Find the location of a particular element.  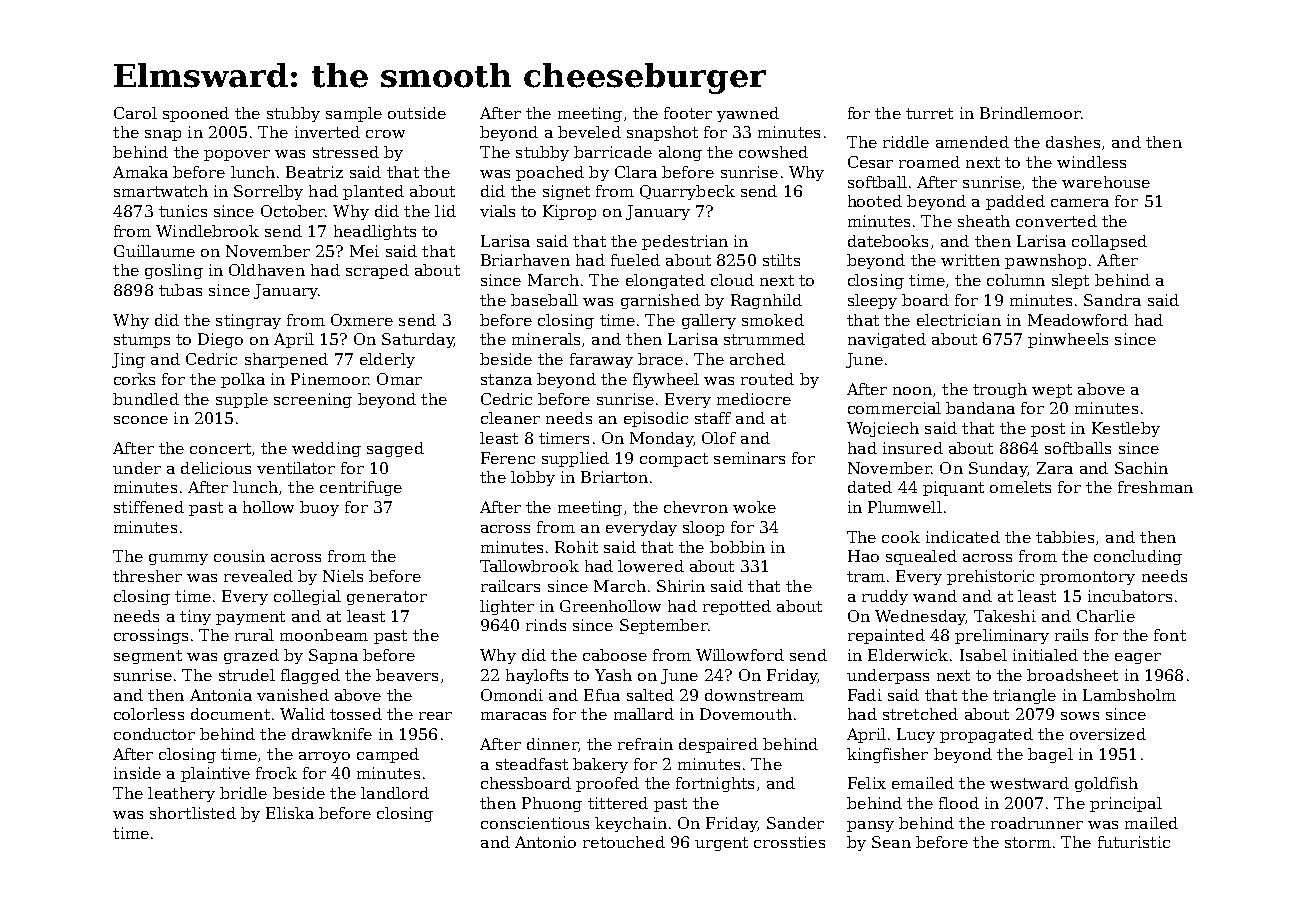

Saturday is located at coordinates (418, 340).
